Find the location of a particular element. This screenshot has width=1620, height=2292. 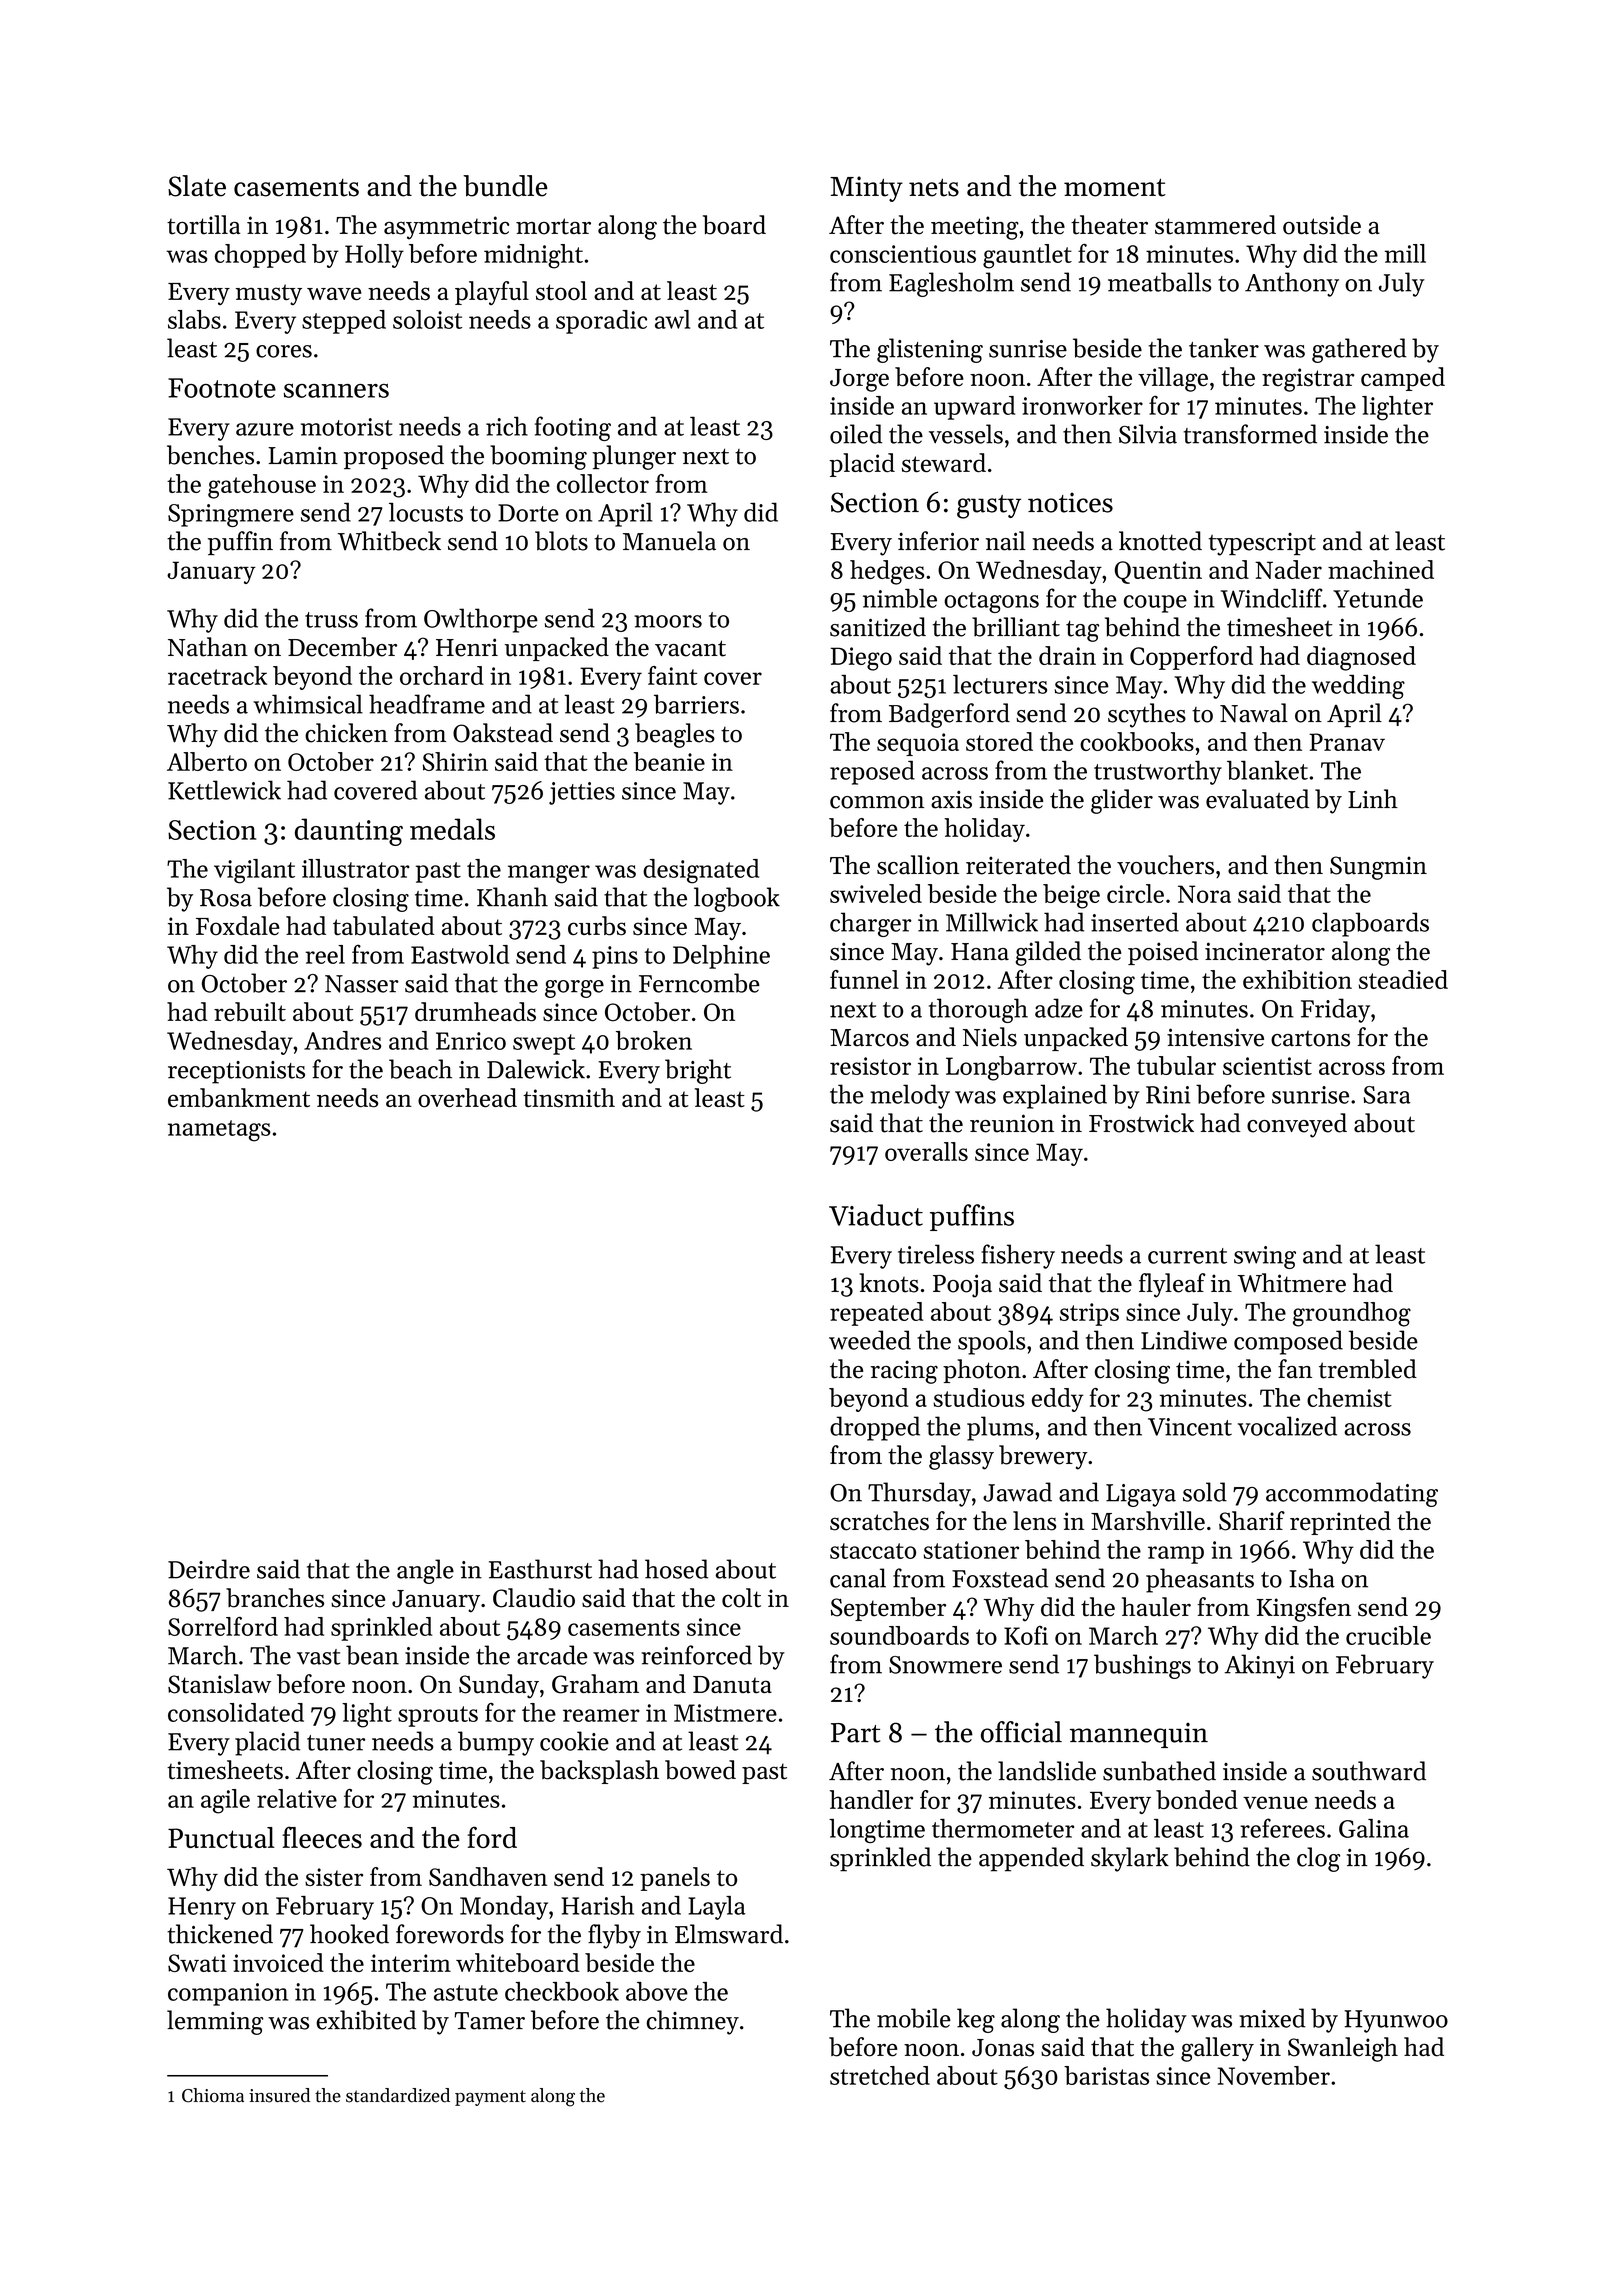

Deirdre is located at coordinates (209, 1569).
